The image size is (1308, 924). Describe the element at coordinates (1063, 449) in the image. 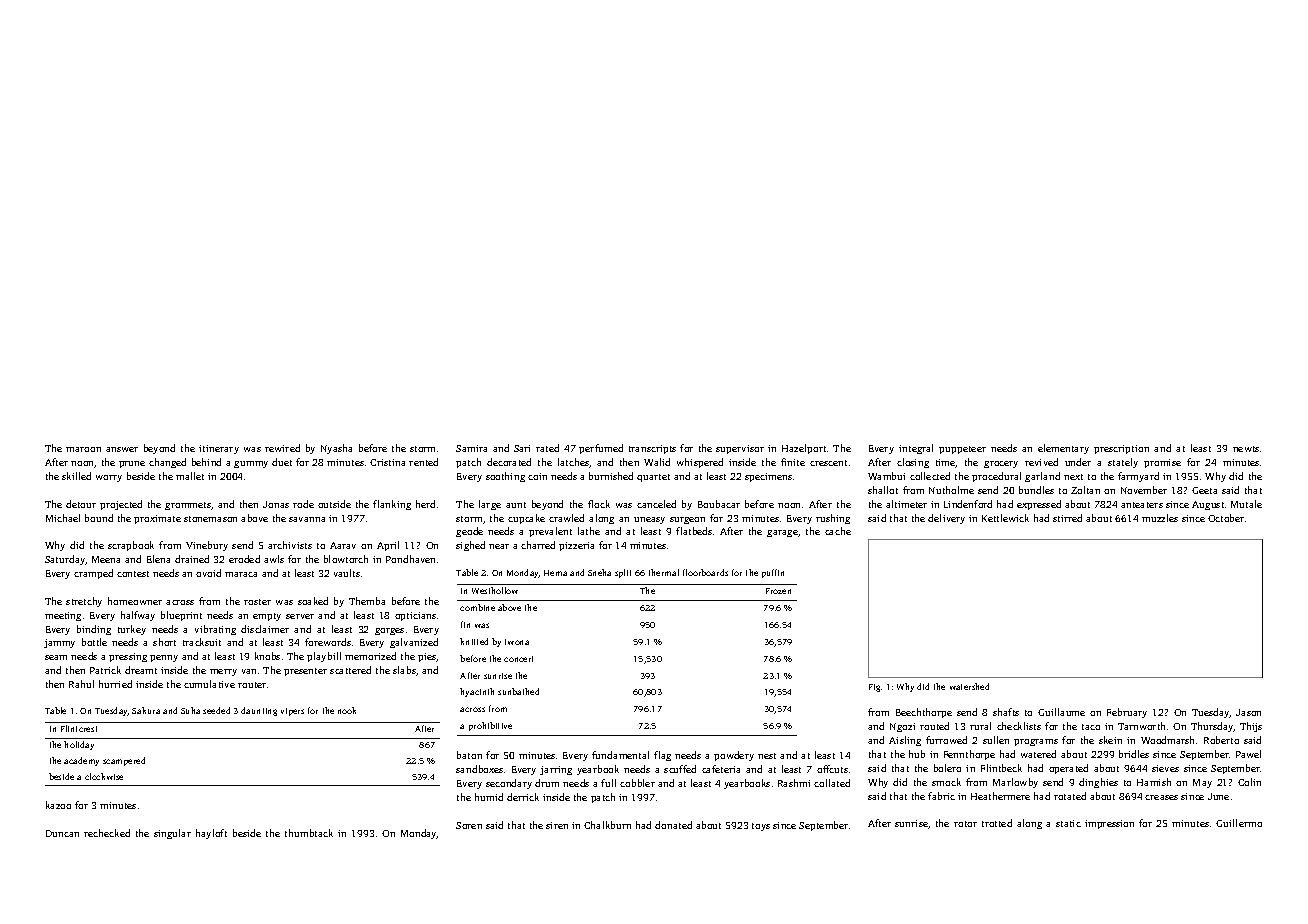

I see `elementary` at that location.
